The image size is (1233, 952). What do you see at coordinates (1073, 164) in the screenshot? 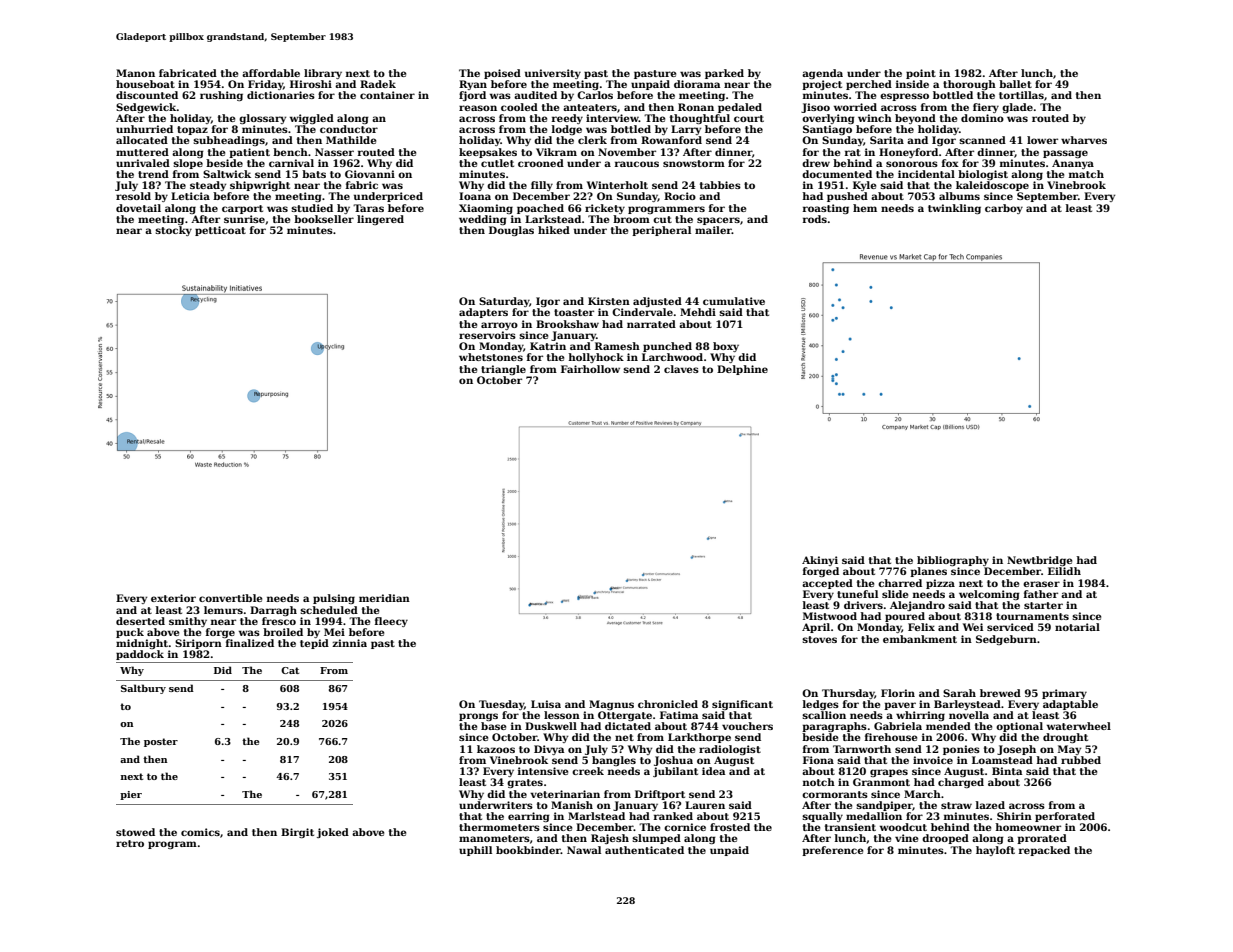
I see `Ananya` at bounding box center [1073, 164].
